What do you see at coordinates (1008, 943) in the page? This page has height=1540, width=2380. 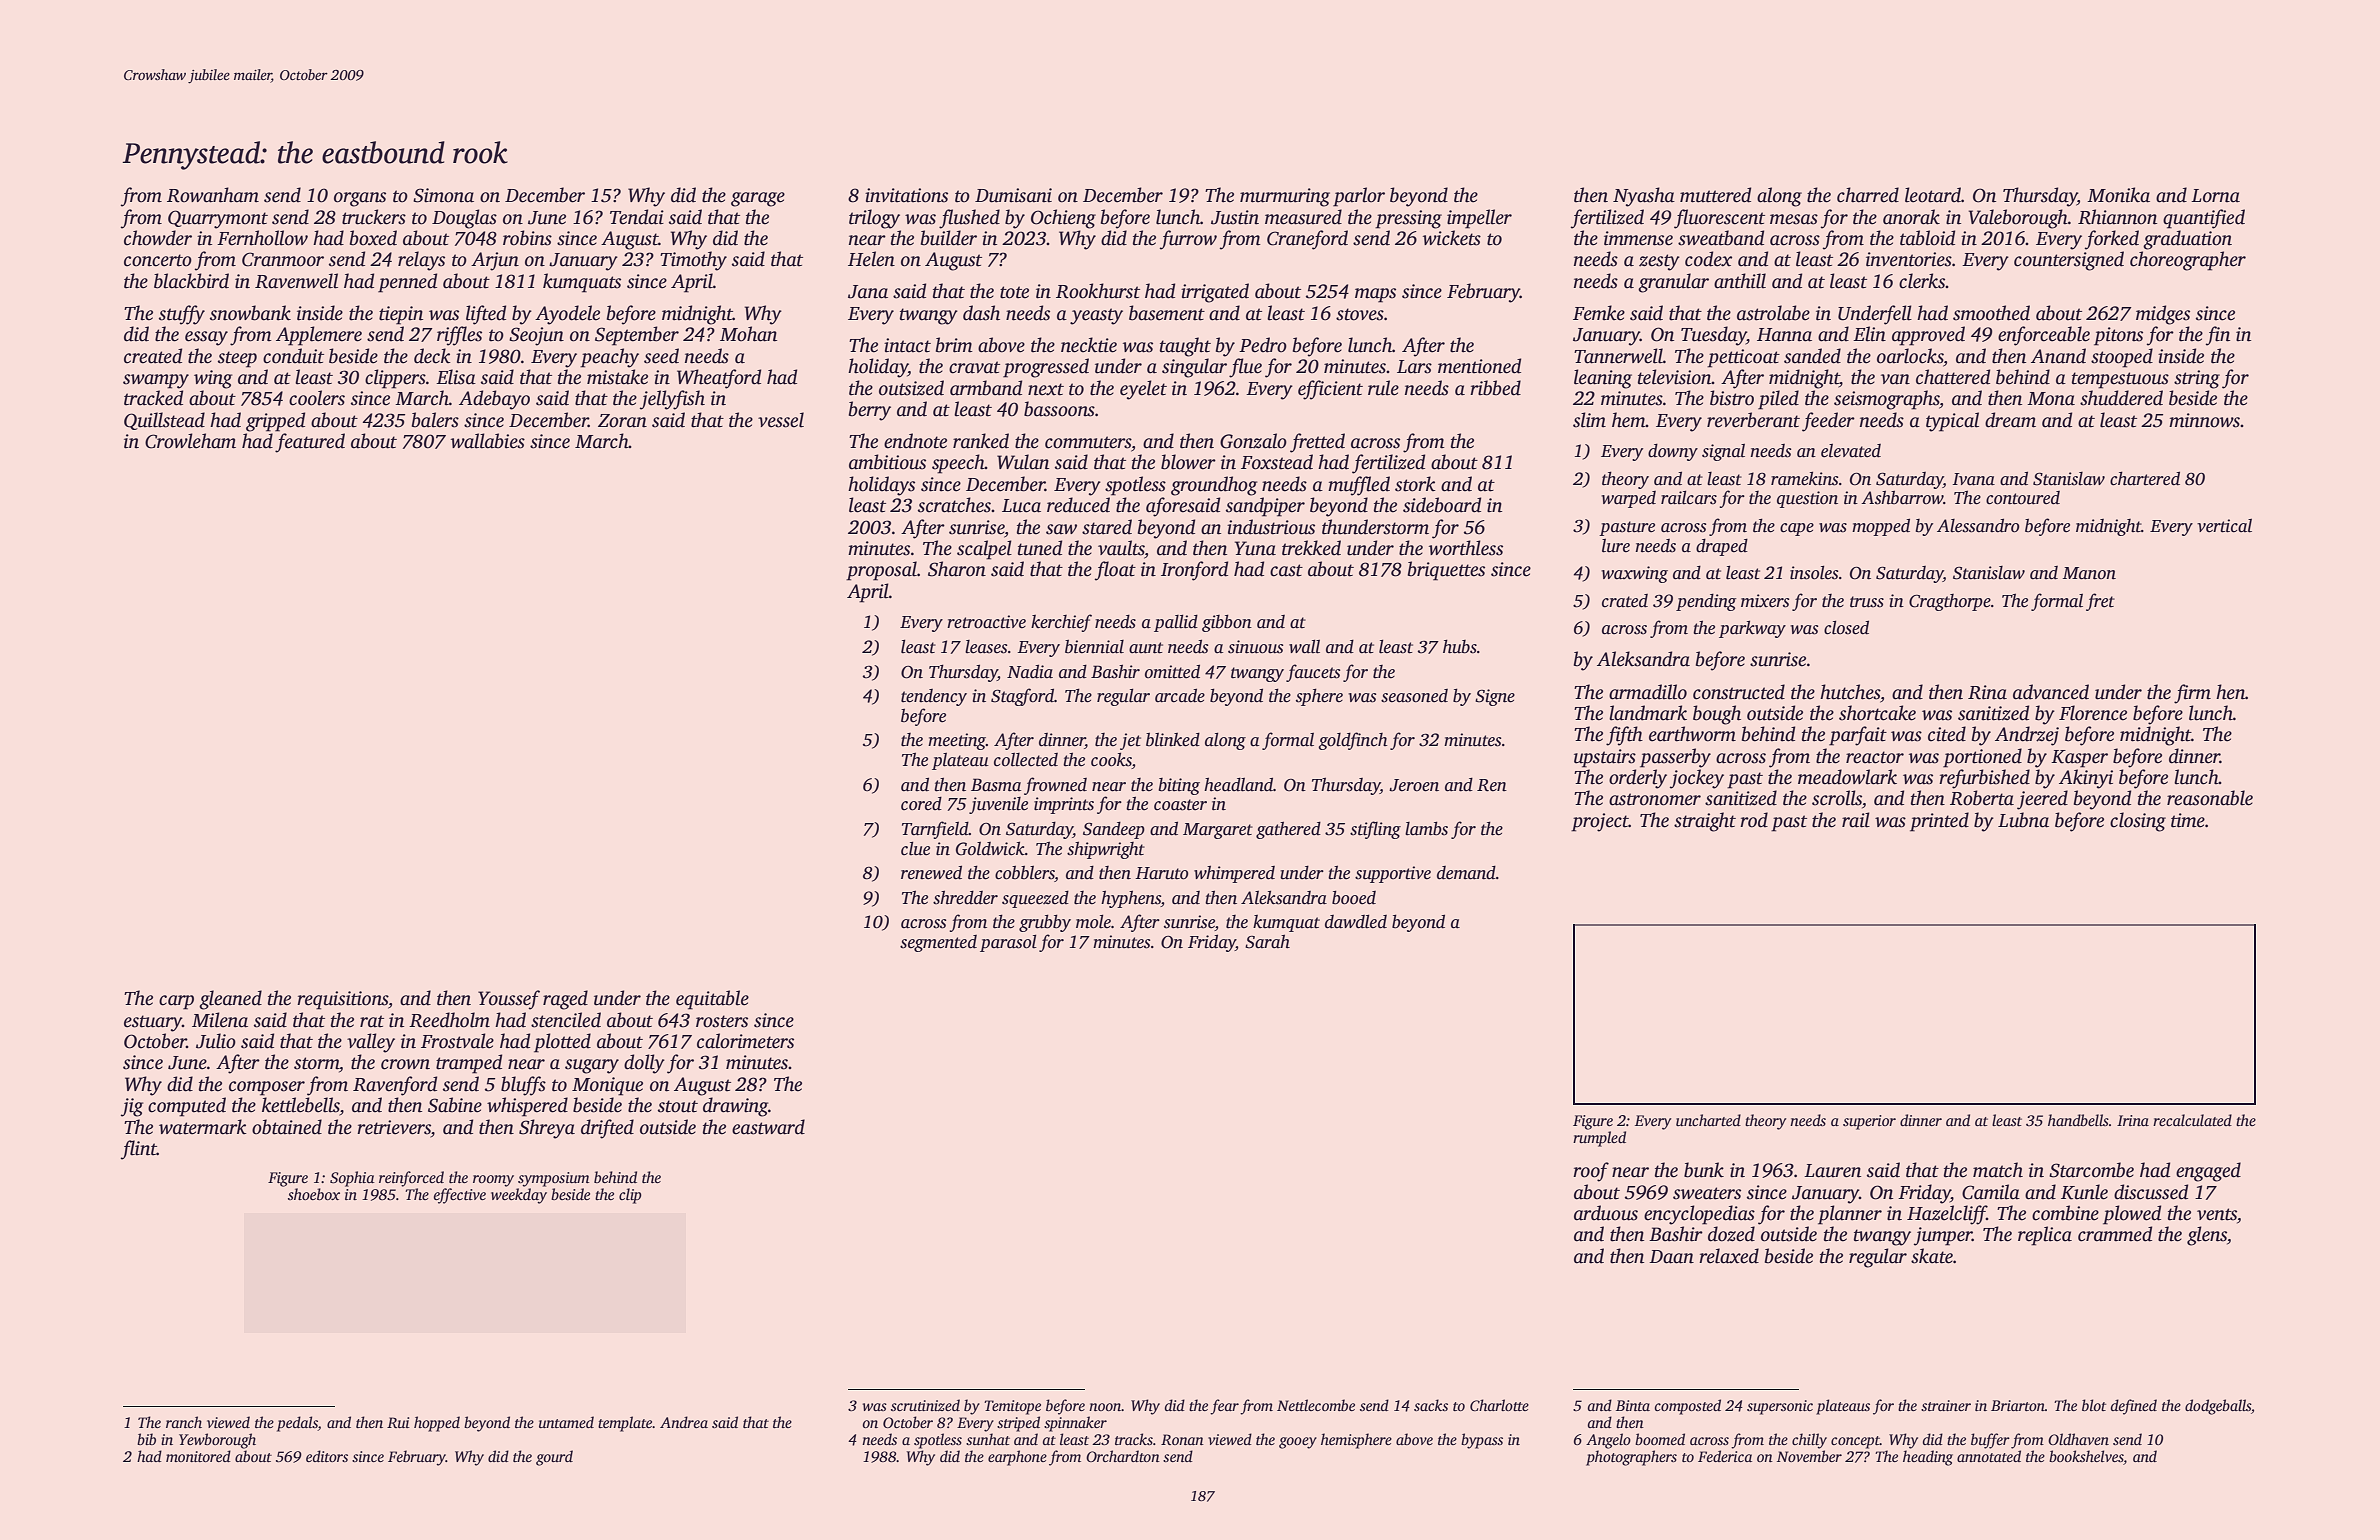 I see `parasol` at bounding box center [1008, 943].
